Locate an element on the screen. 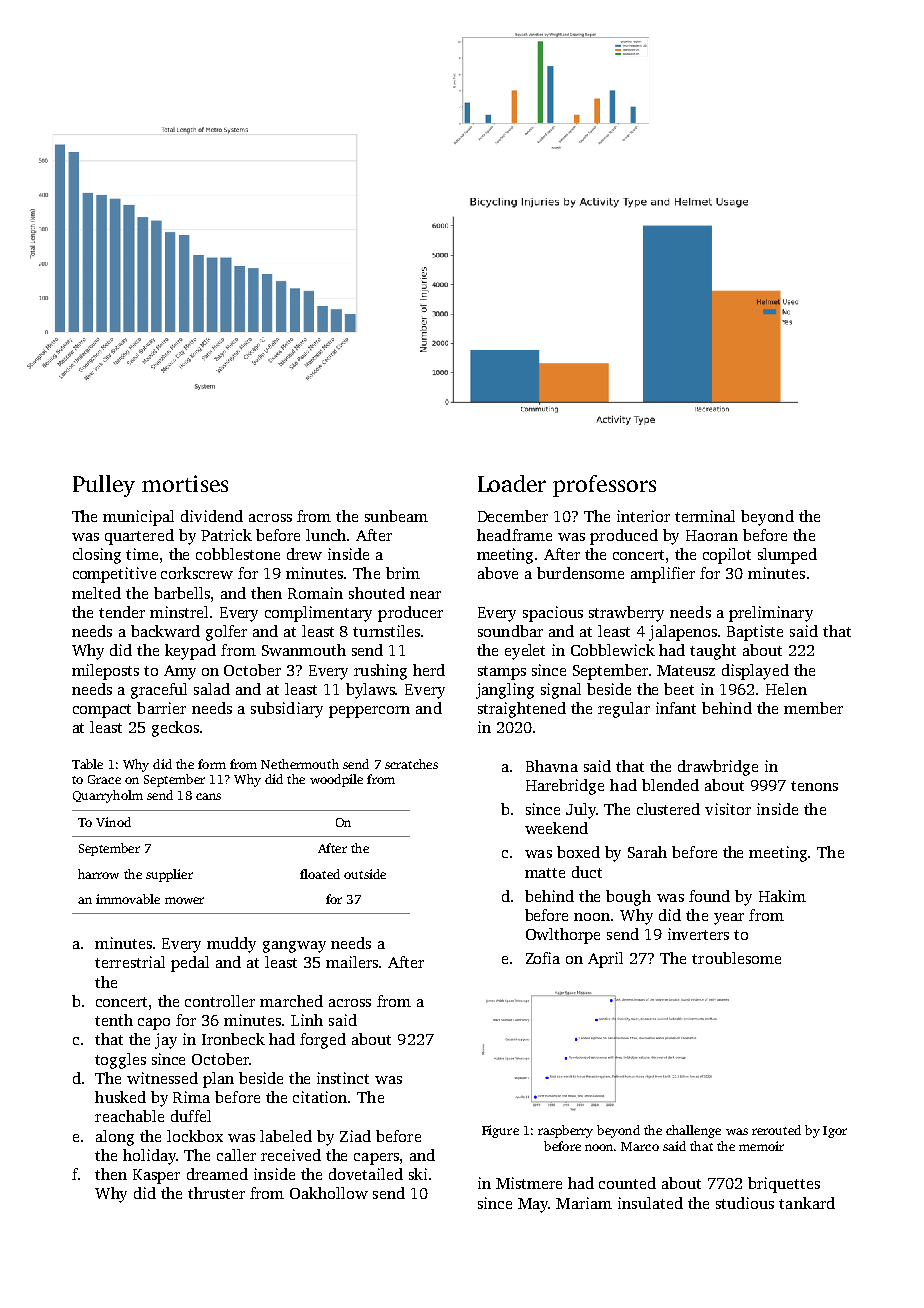 Image resolution: width=924 pixels, height=1308 pixels. Cobblewick is located at coordinates (613, 650).
